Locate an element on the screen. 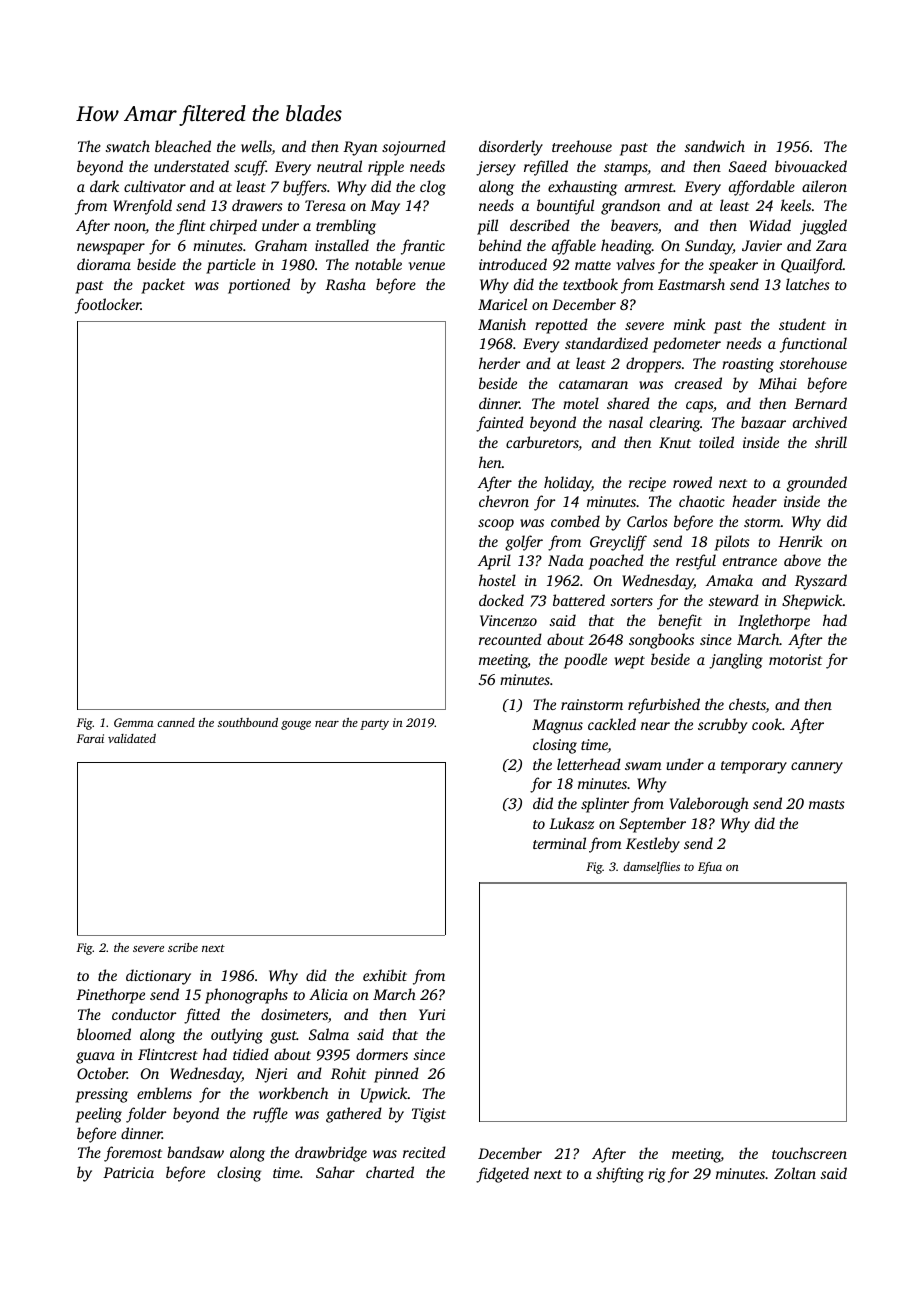 Image resolution: width=924 pixels, height=1308 pixels. swatch is located at coordinates (128, 146).
